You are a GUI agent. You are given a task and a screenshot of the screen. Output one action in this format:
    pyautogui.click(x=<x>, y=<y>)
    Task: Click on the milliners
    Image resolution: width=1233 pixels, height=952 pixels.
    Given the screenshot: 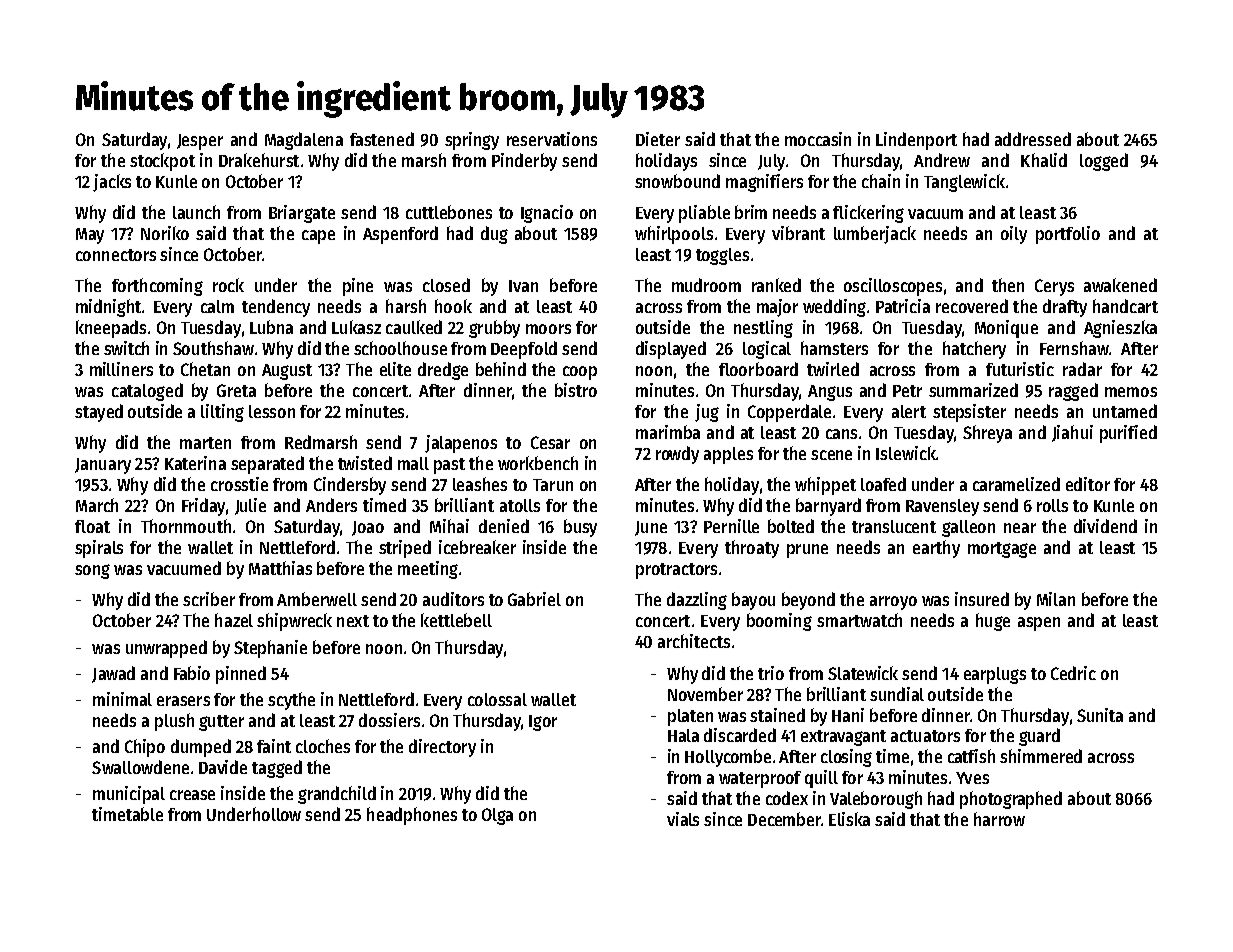 What is the action you would take?
    pyautogui.click(x=121, y=369)
